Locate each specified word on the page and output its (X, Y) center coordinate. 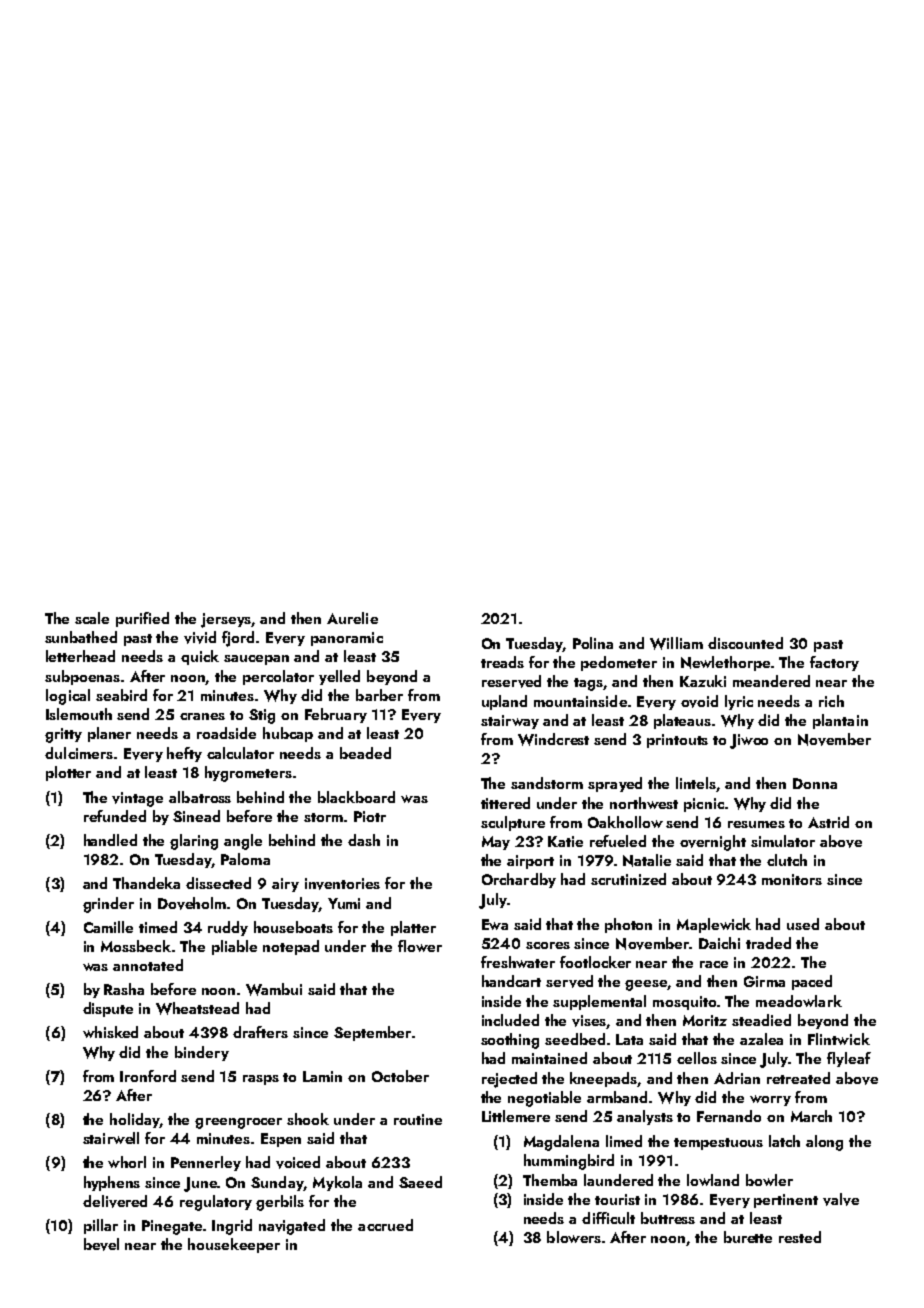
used (803, 924)
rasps (261, 1080)
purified (142, 619)
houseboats (293, 927)
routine (418, 1119)
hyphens (112, 1183)
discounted (745, 643)
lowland (713, 1180)
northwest (644, 803)
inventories (342, 884)
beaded (365, 753)
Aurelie (352, 618)
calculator (240, 753)
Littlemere (516, 1116)
